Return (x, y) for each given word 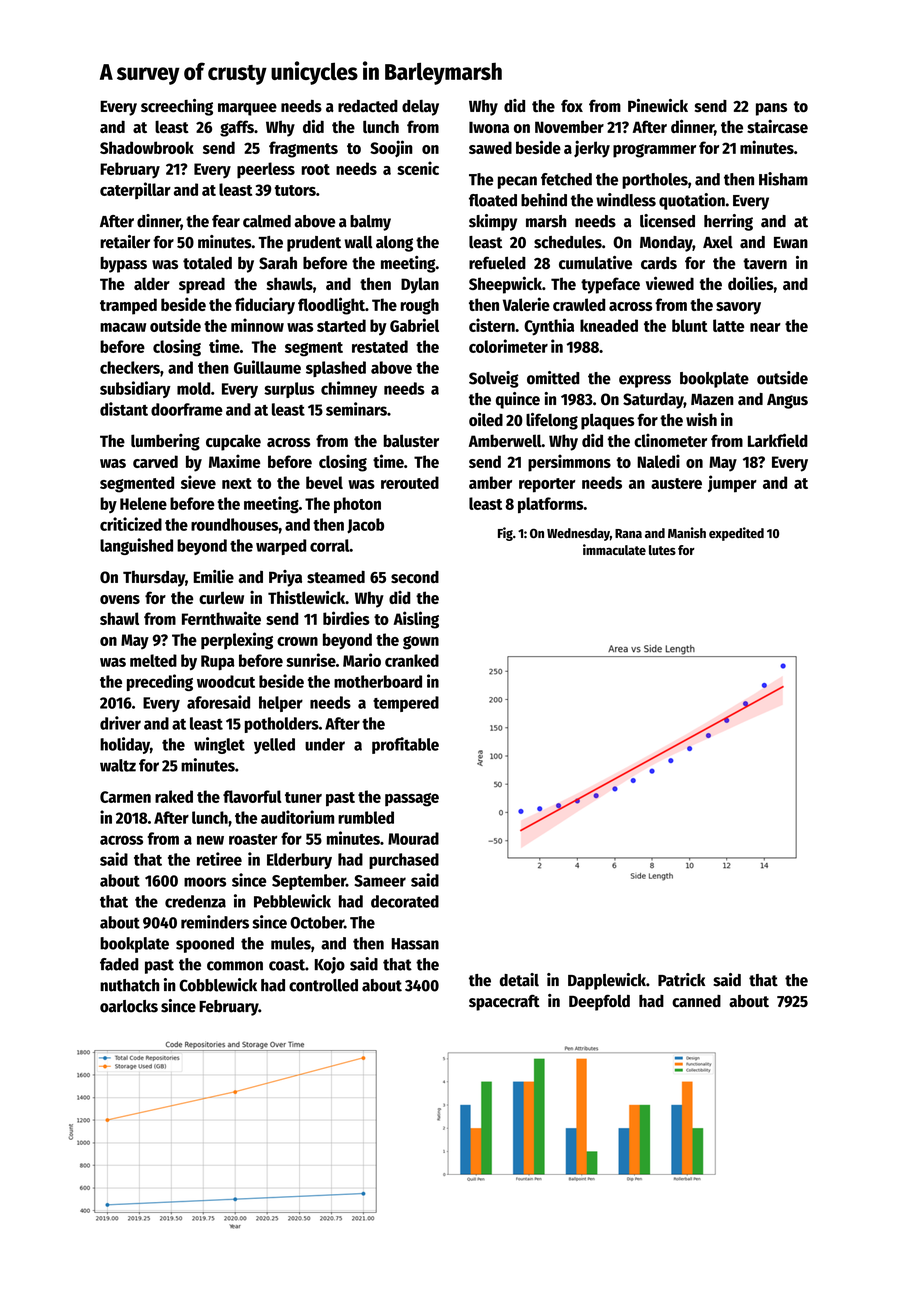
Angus (787, 401)
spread (202, 285)
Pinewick (658, 105)
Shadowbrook (147, 147)
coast (287, 965)
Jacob (365, 526)
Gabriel (414, 325)
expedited (736, 534)
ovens (120, 599)
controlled (323, 985)
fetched (566, 179)
